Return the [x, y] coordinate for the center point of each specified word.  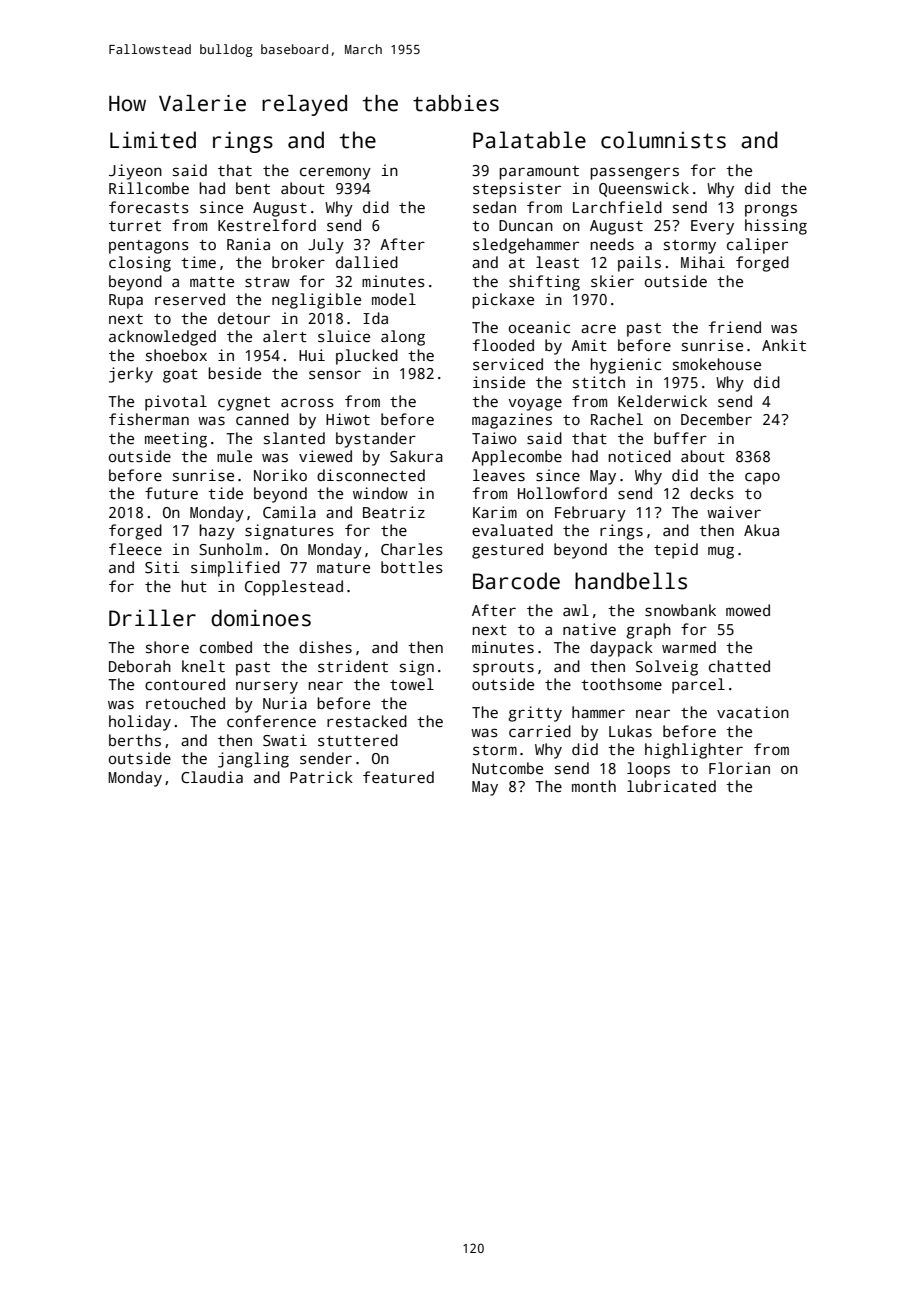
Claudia [212, 777]
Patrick [321, 777]
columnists [663, 140]
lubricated [671, 786]
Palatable [529, 140]
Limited [153, 140]
